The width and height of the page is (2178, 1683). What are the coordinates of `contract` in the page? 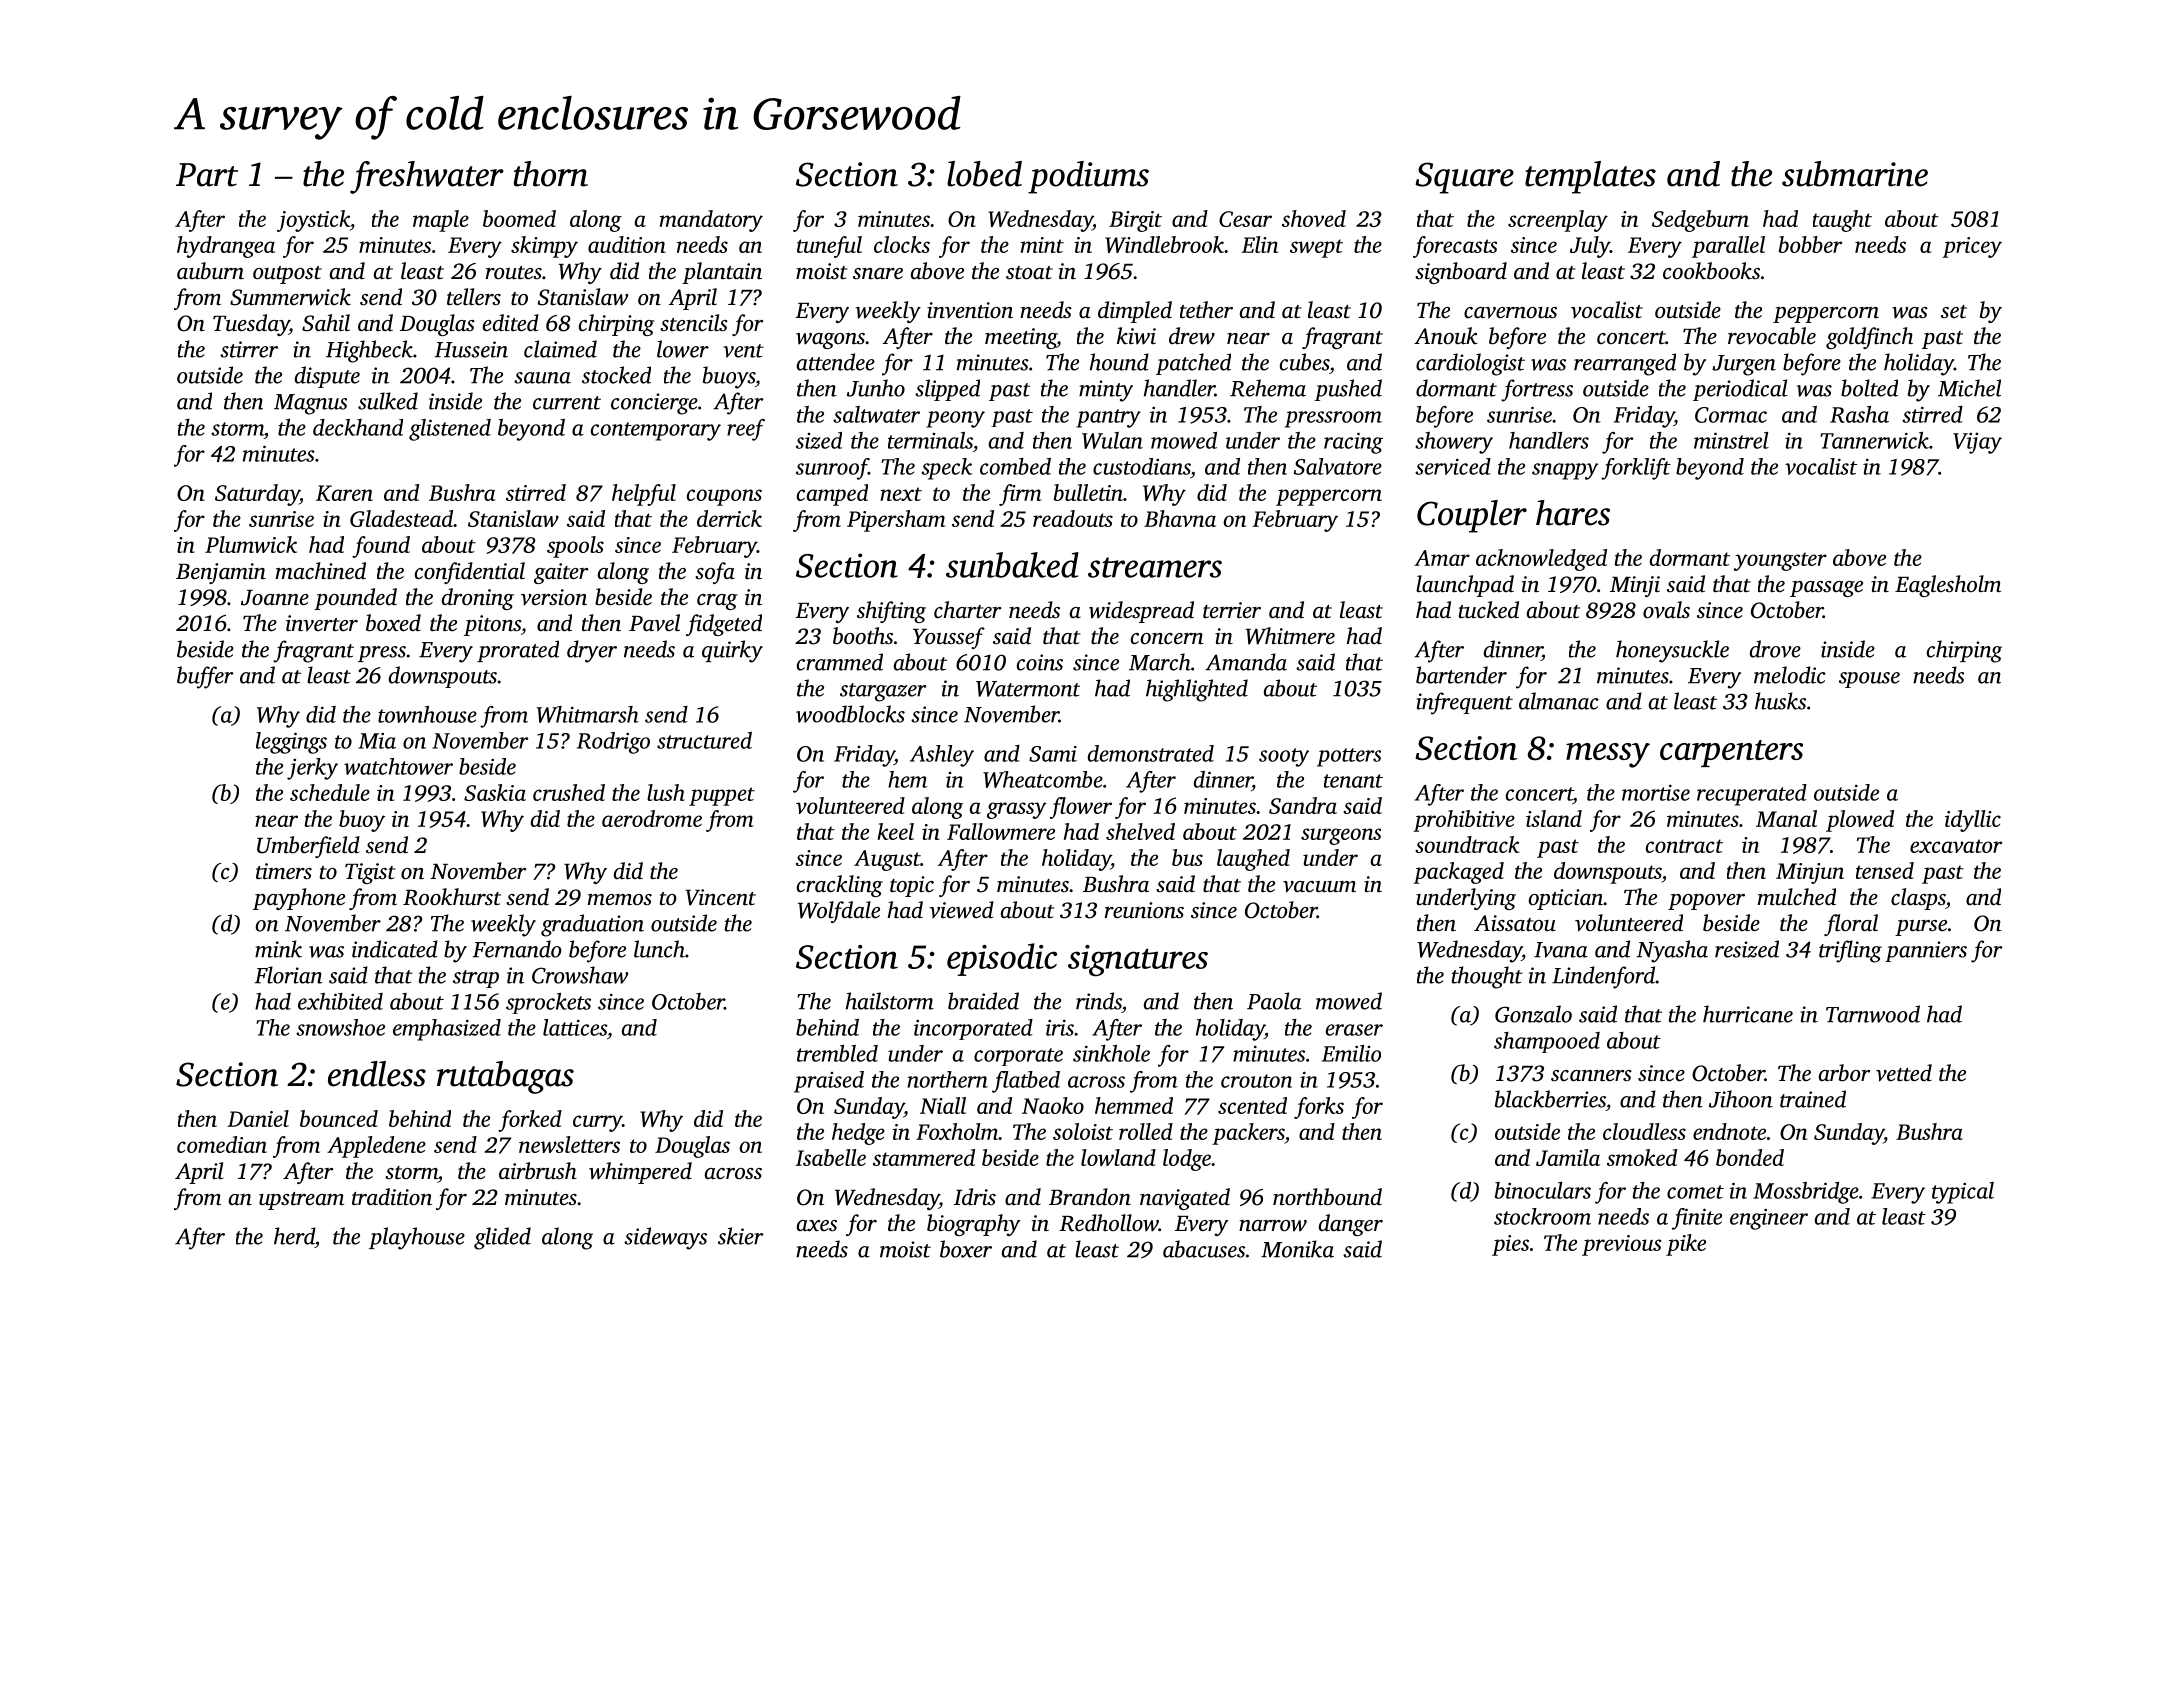 It's located at (1684, 846).
